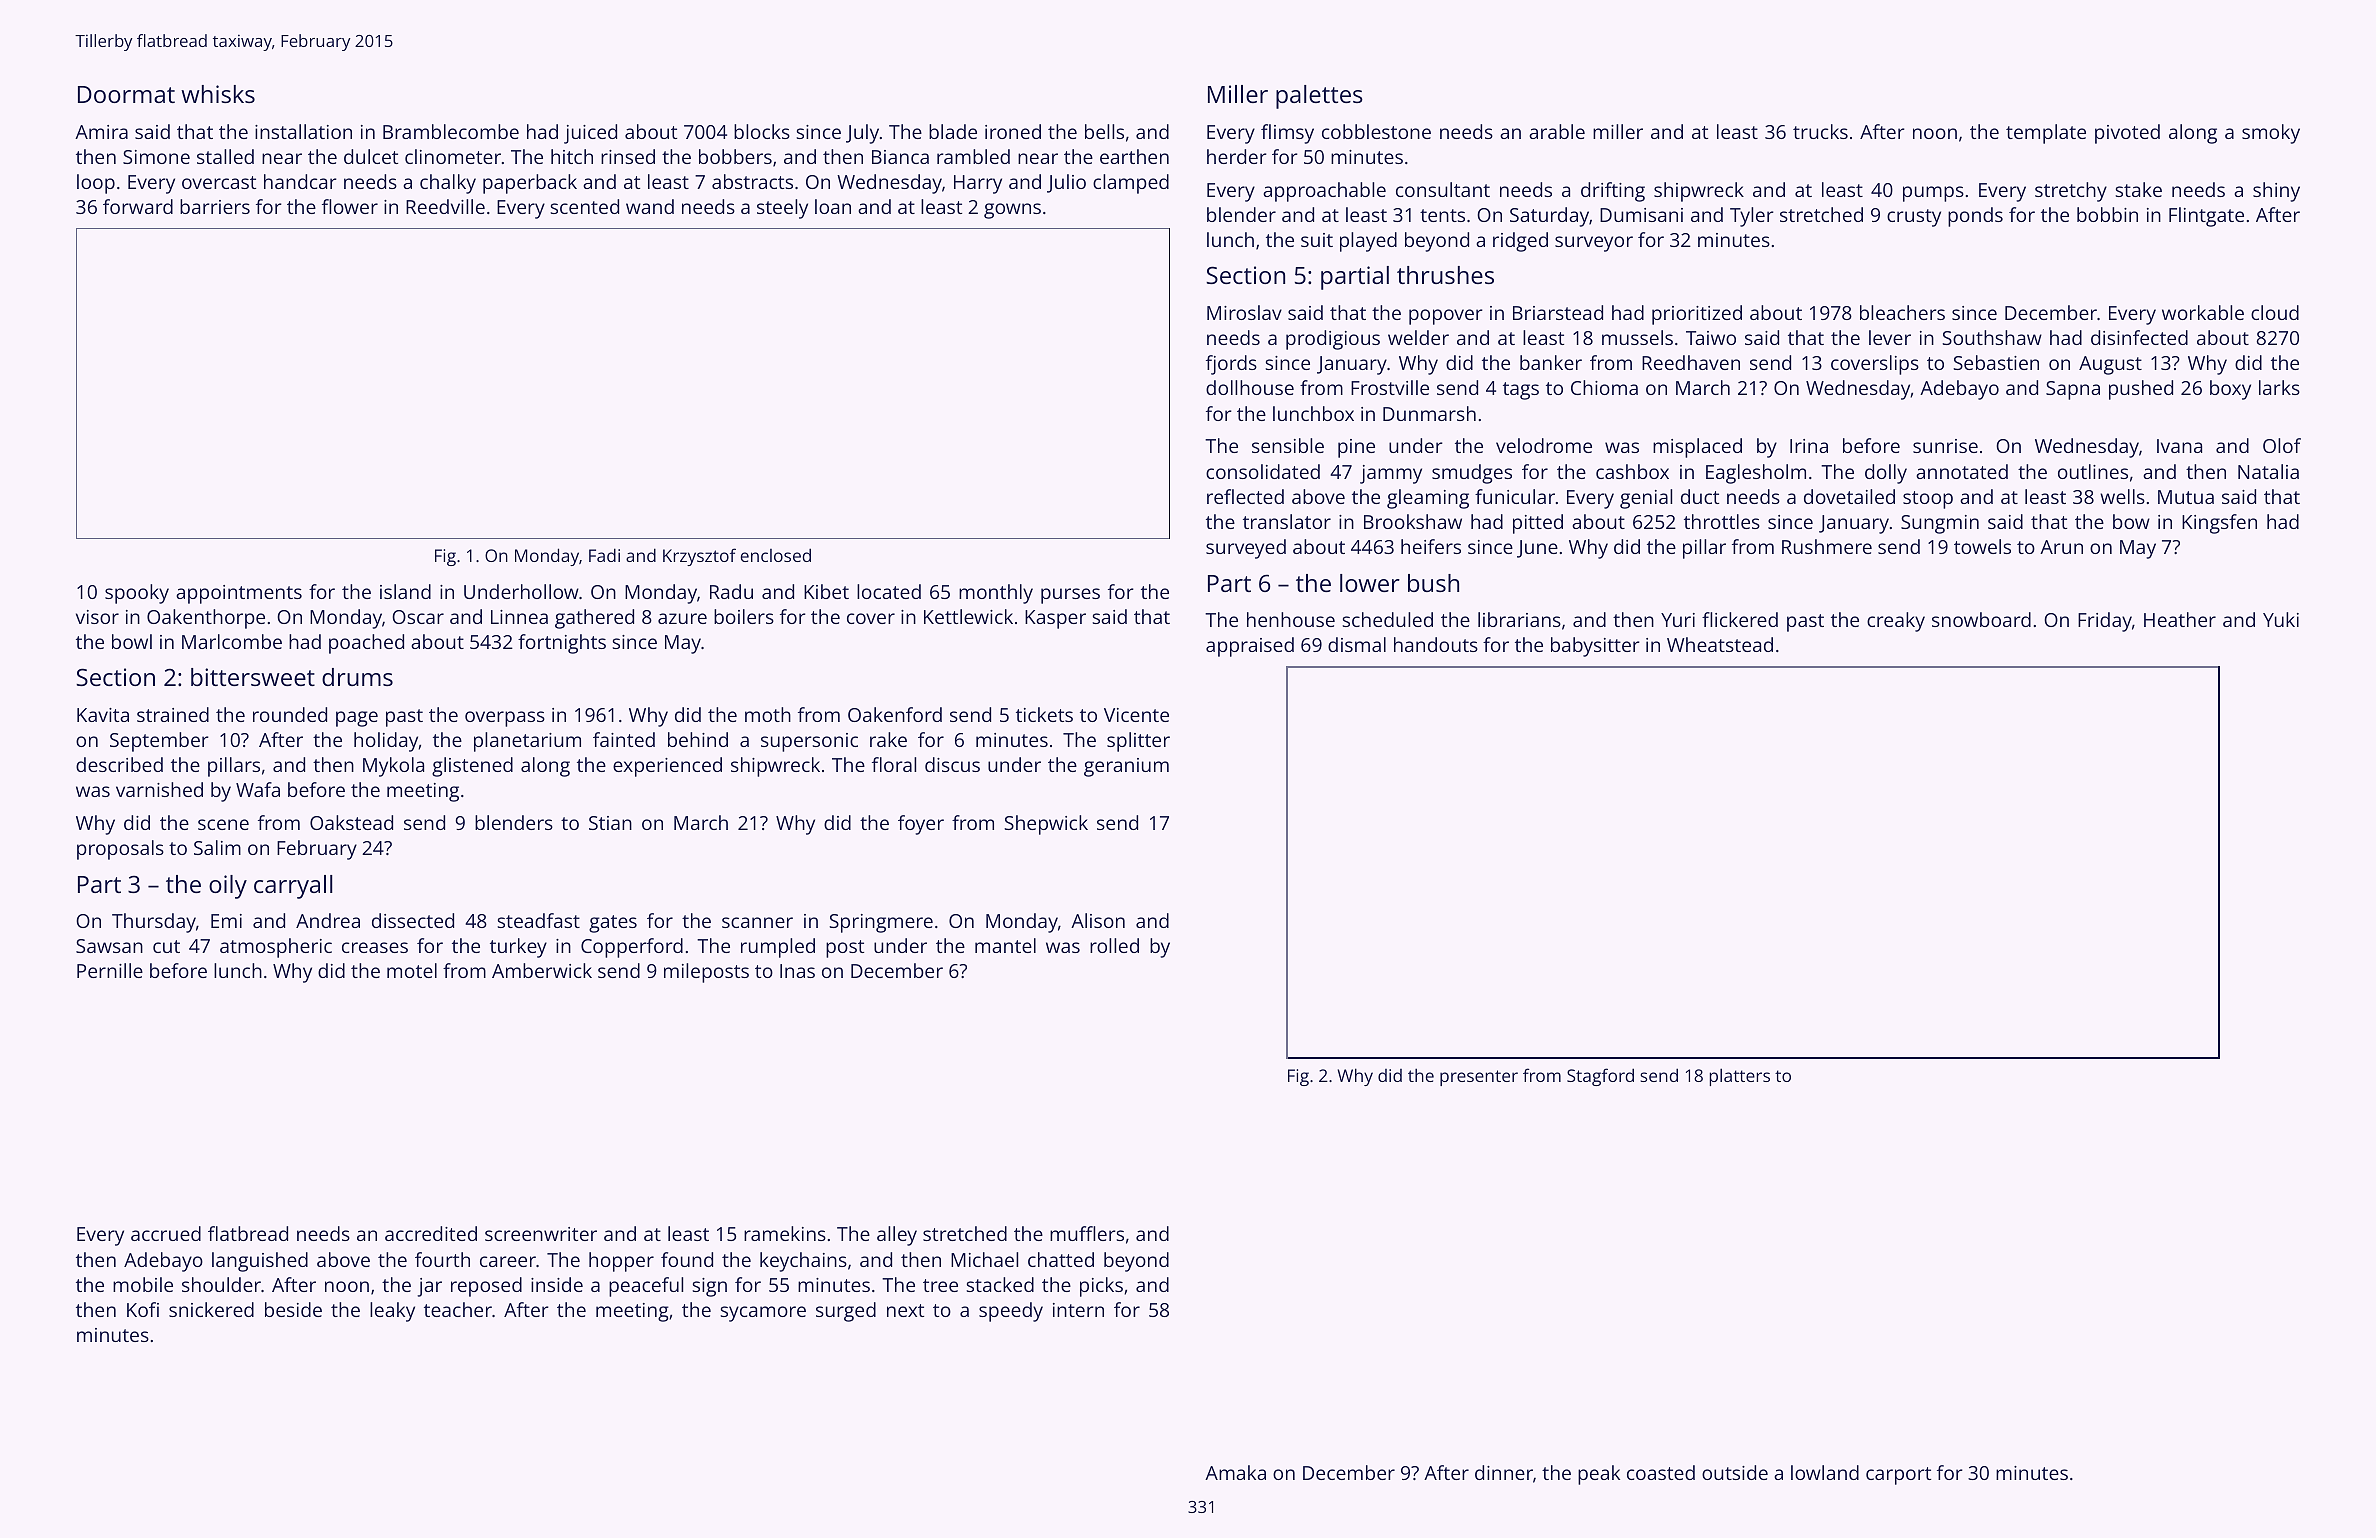  Describe the element at coordinates (1739, 1077) in the document. I see `platters` at that location.
